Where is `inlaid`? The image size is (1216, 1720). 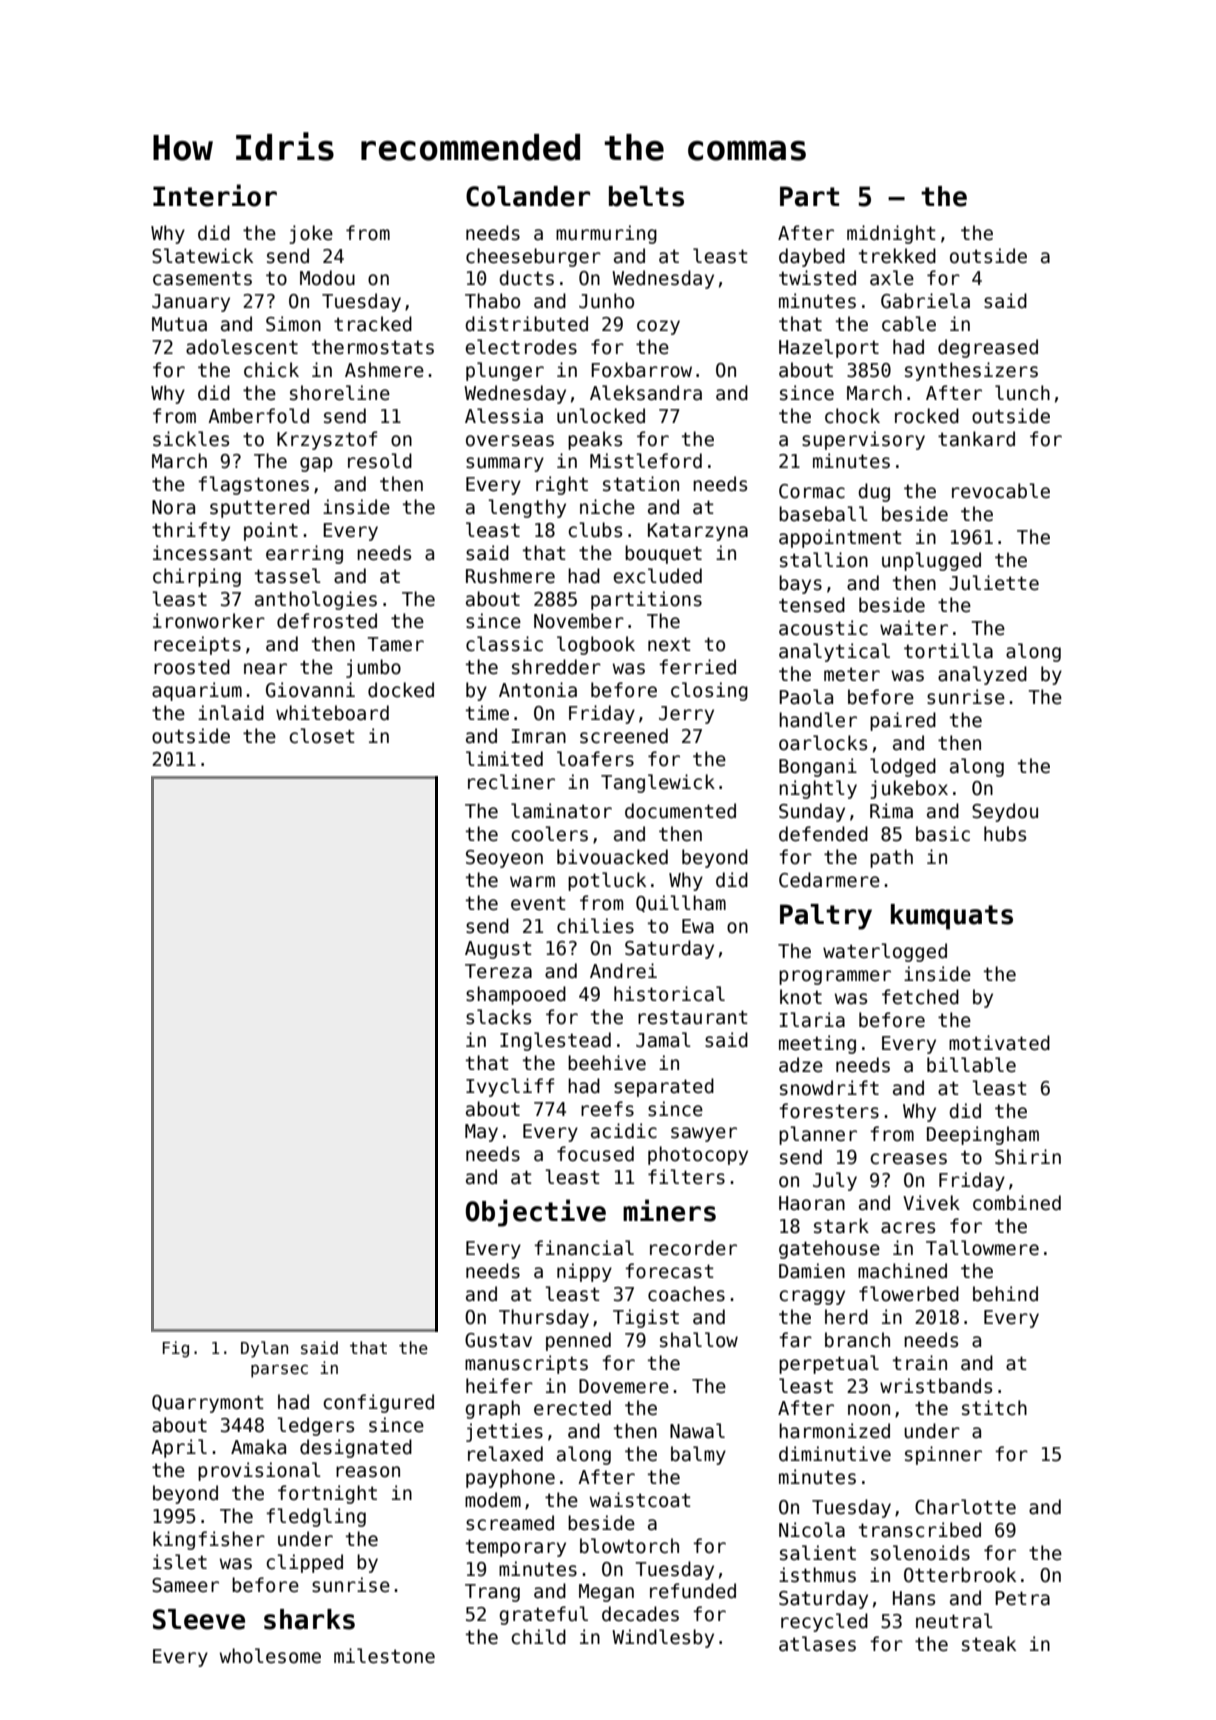
inlaid is located at coordinates (231, 713).
